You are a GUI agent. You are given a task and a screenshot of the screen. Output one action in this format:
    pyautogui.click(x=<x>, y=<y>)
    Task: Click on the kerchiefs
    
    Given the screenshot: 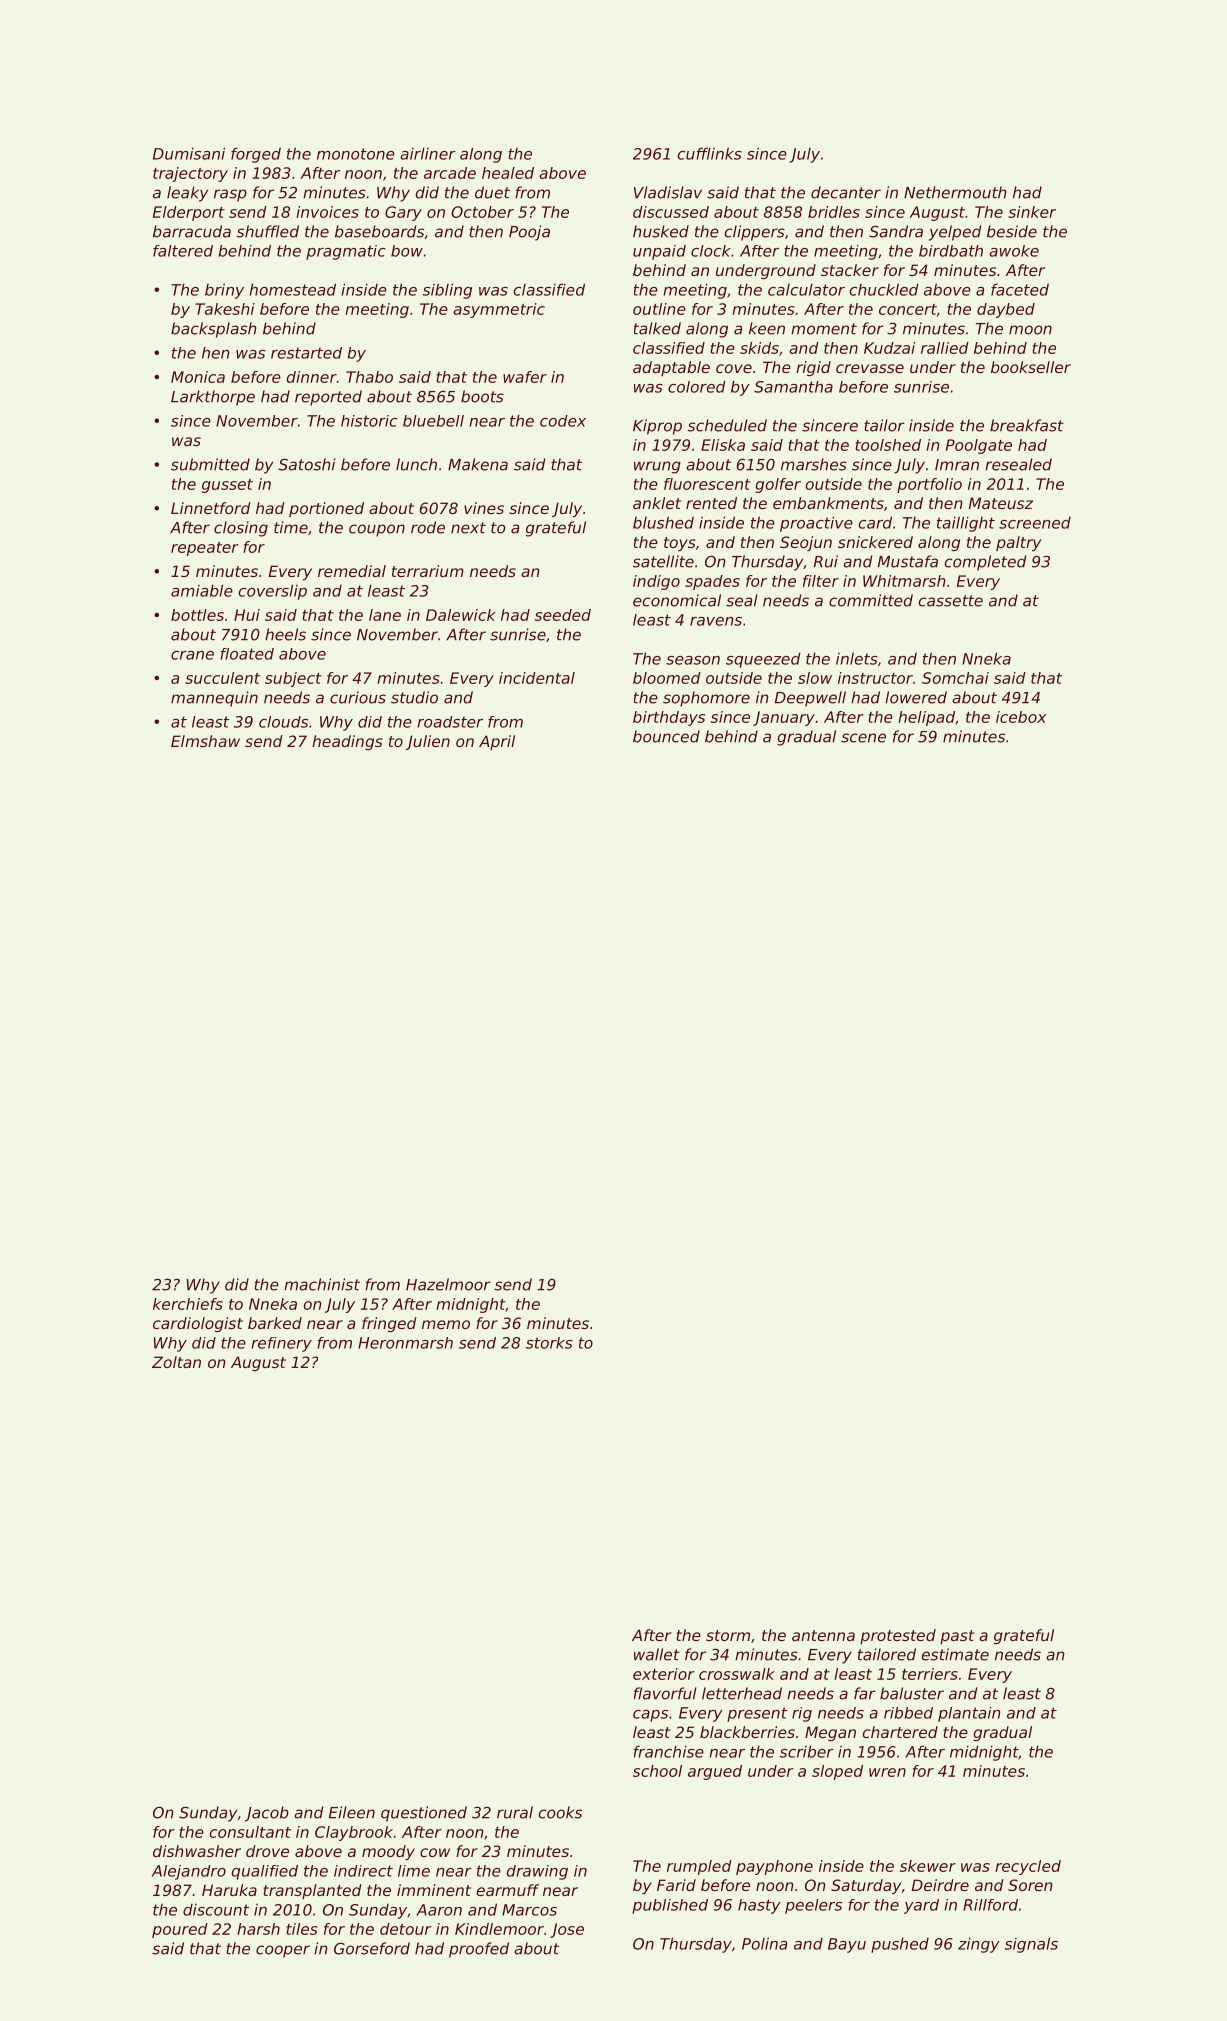 What is the action you would take?
    pyautogui.click(x=188, y=1304)
